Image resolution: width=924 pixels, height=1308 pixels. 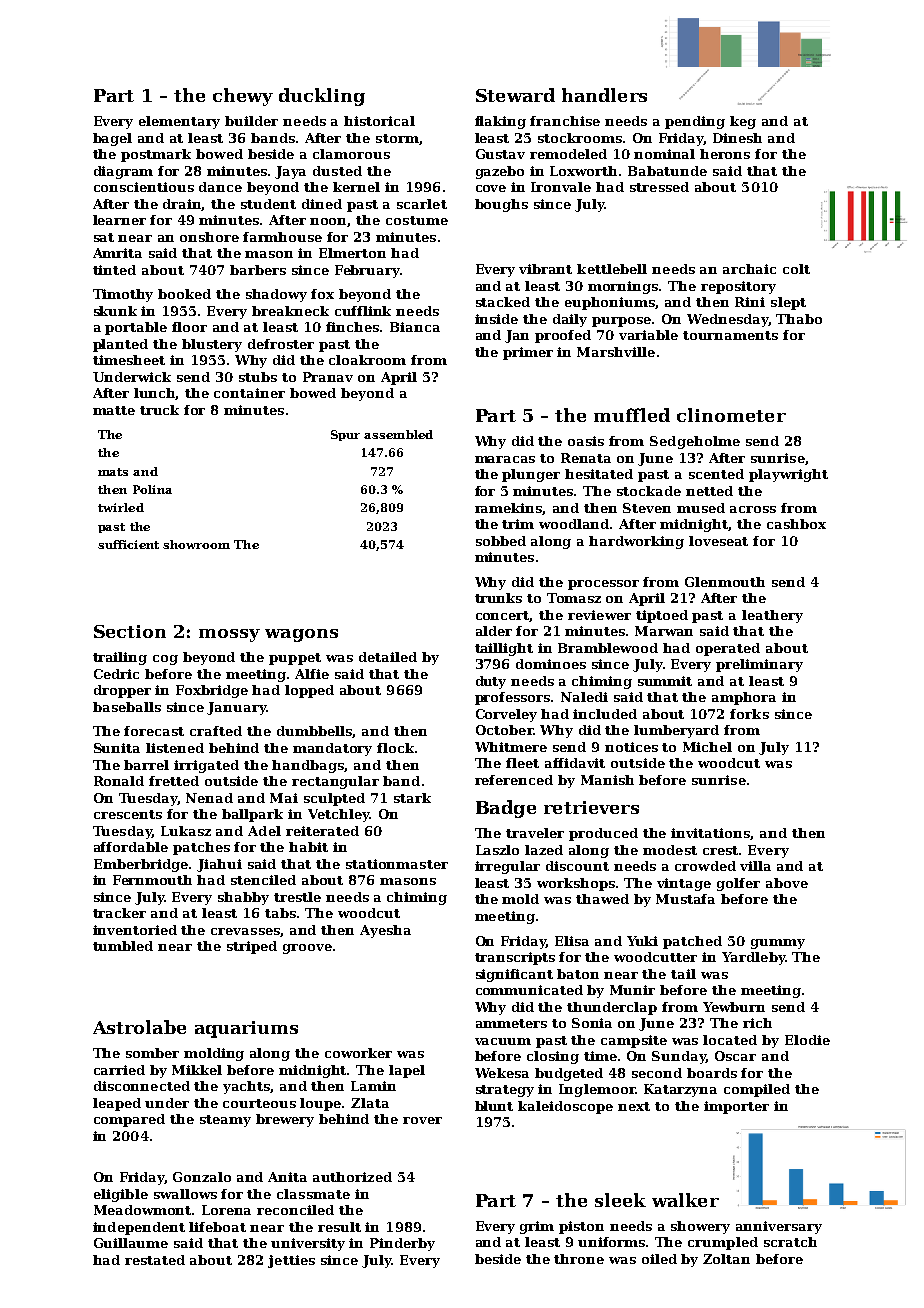 What do you see at coordinates (680, 1090) in the image?
I see `Katarzyna` at bounding box center [680, 1090].
